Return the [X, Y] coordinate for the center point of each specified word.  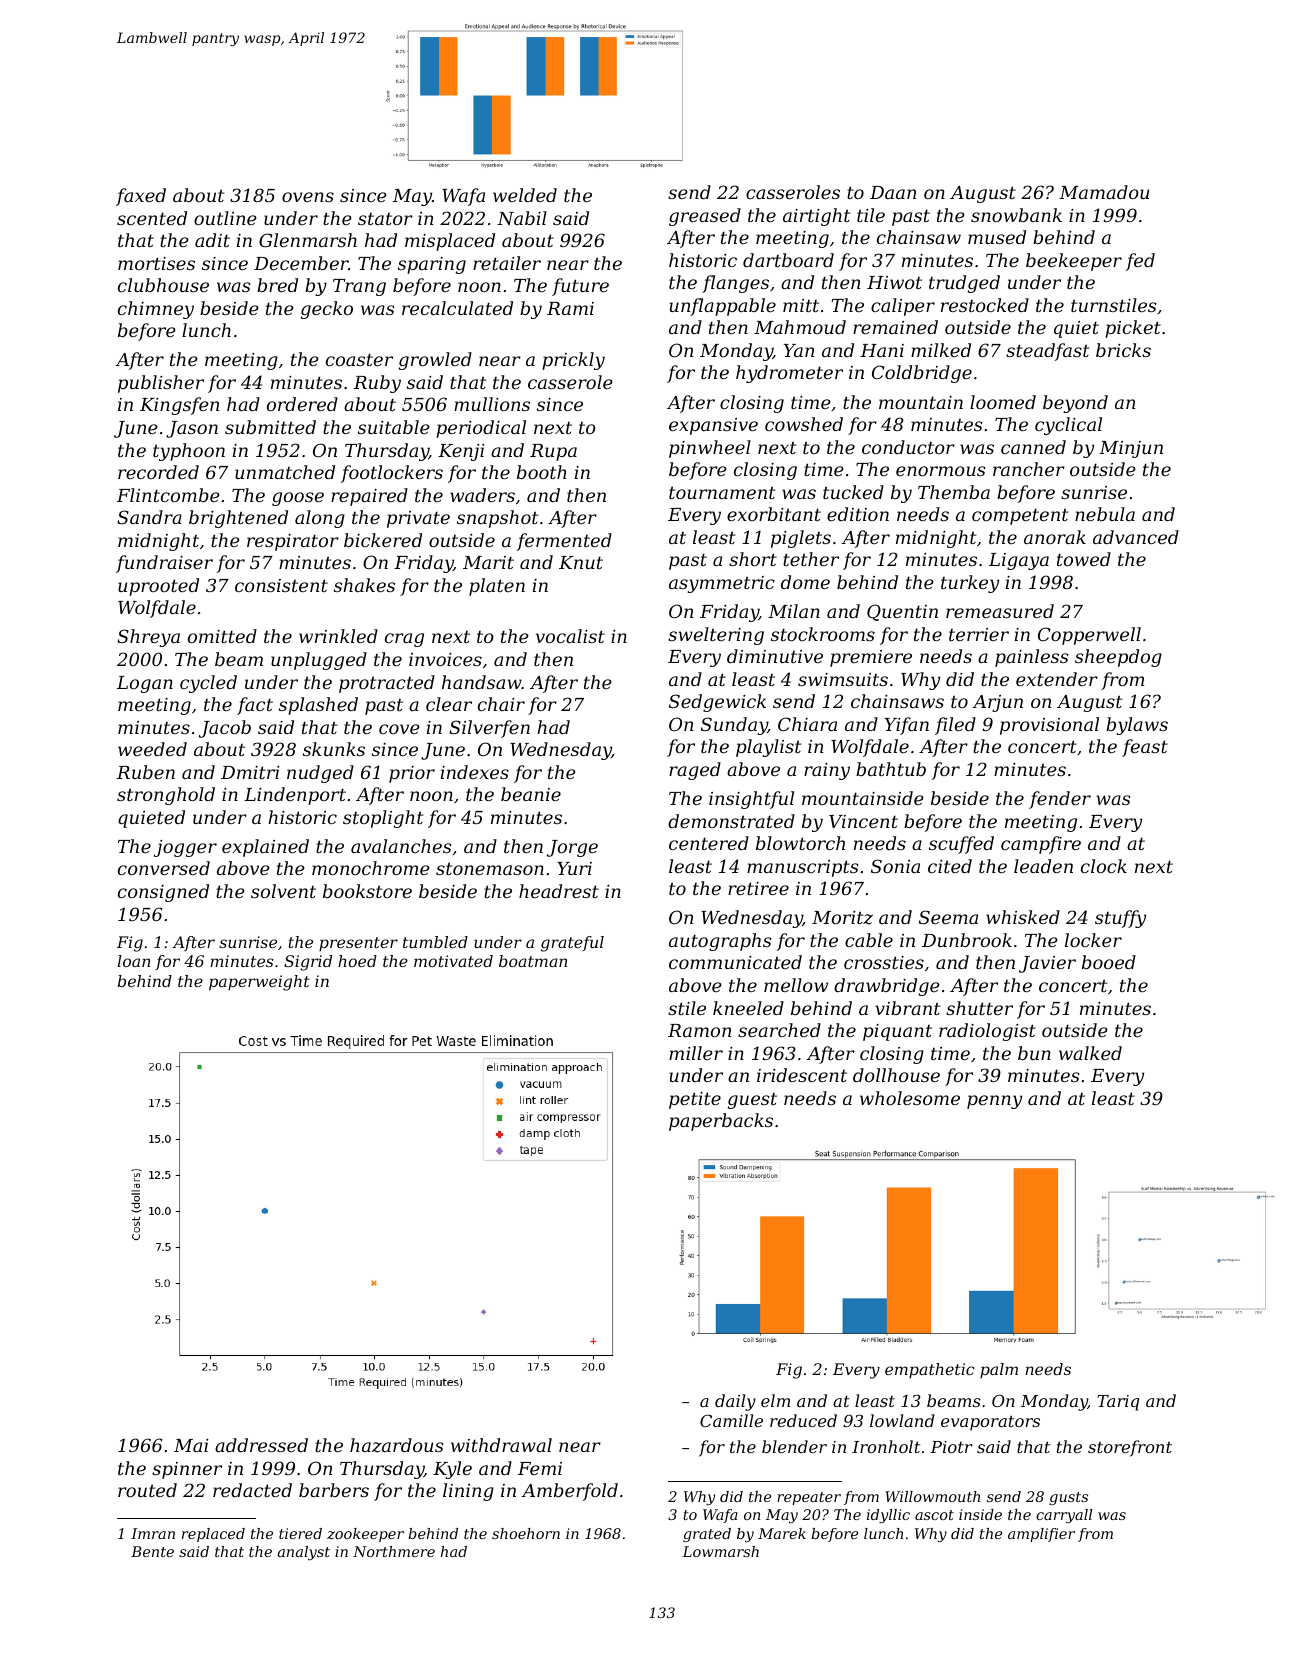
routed [147, 1490]
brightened [238, 519]
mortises [156, 263]
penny [994, 1102]
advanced [1136, 537]
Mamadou [1104, 192]
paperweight [259, 983]
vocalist [570, 636]
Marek [782, 1533]
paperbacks [721, 1122]
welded [525, 195]
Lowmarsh [720, 1551]
